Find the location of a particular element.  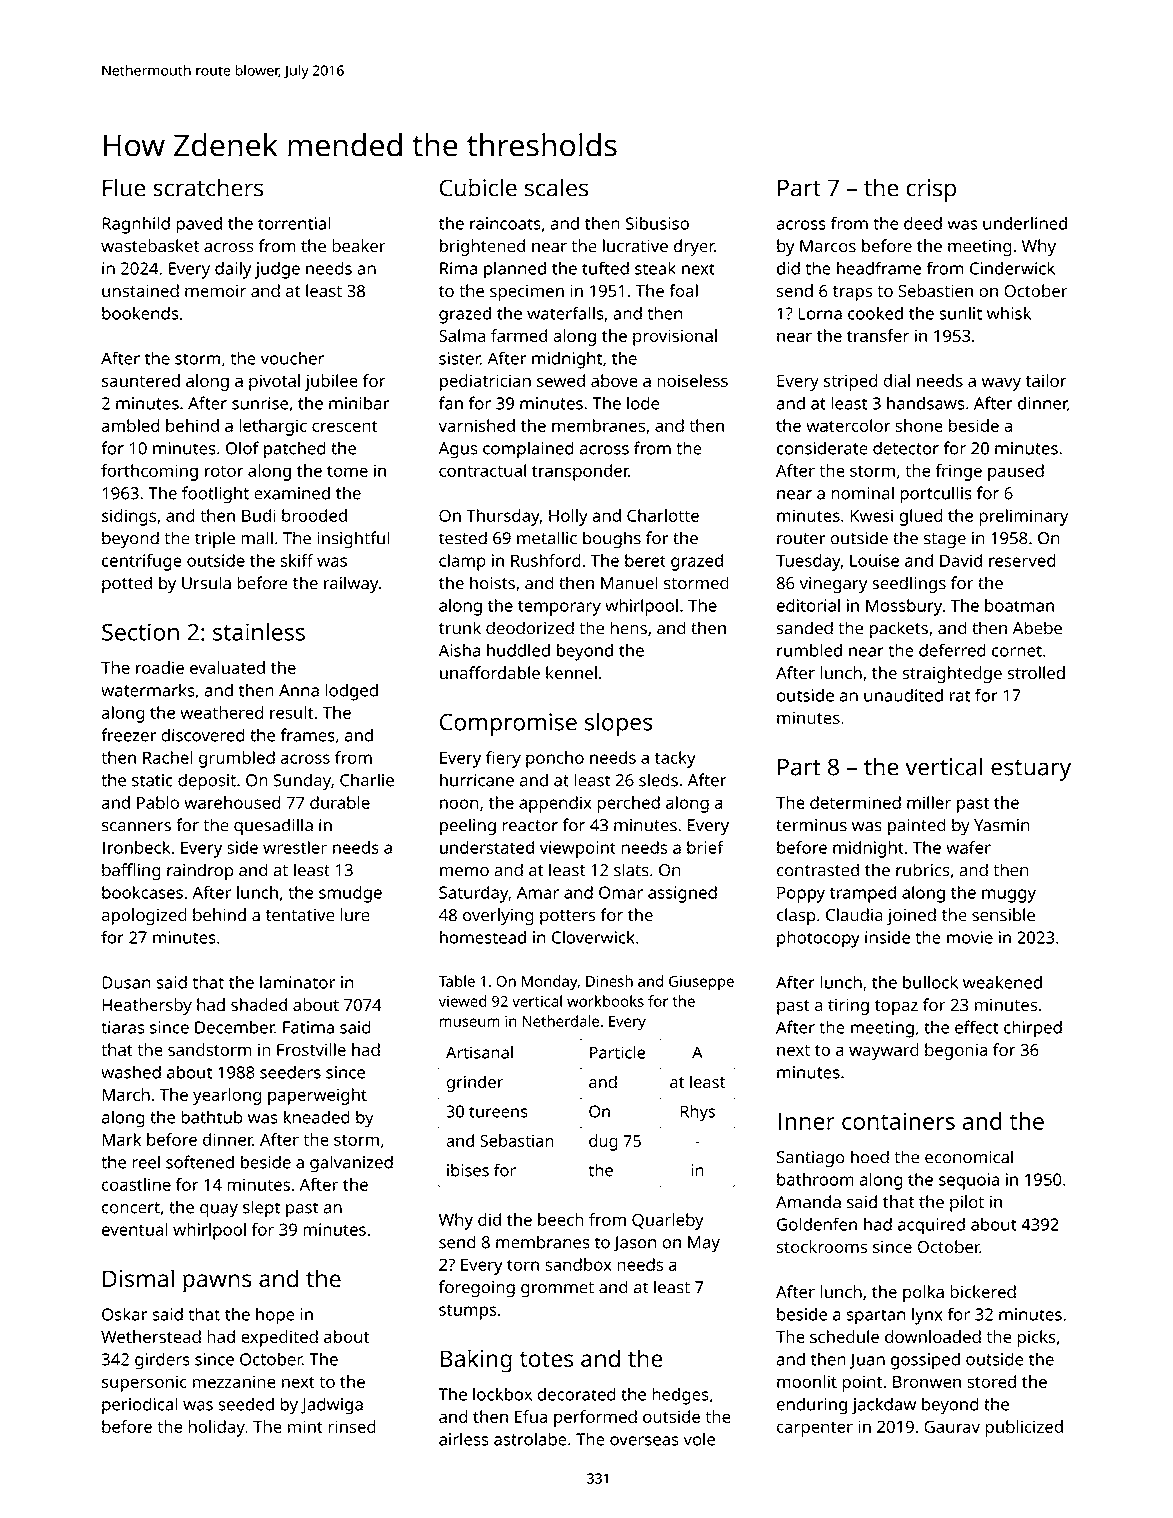

crisp is located at coordinates (931, 190).
